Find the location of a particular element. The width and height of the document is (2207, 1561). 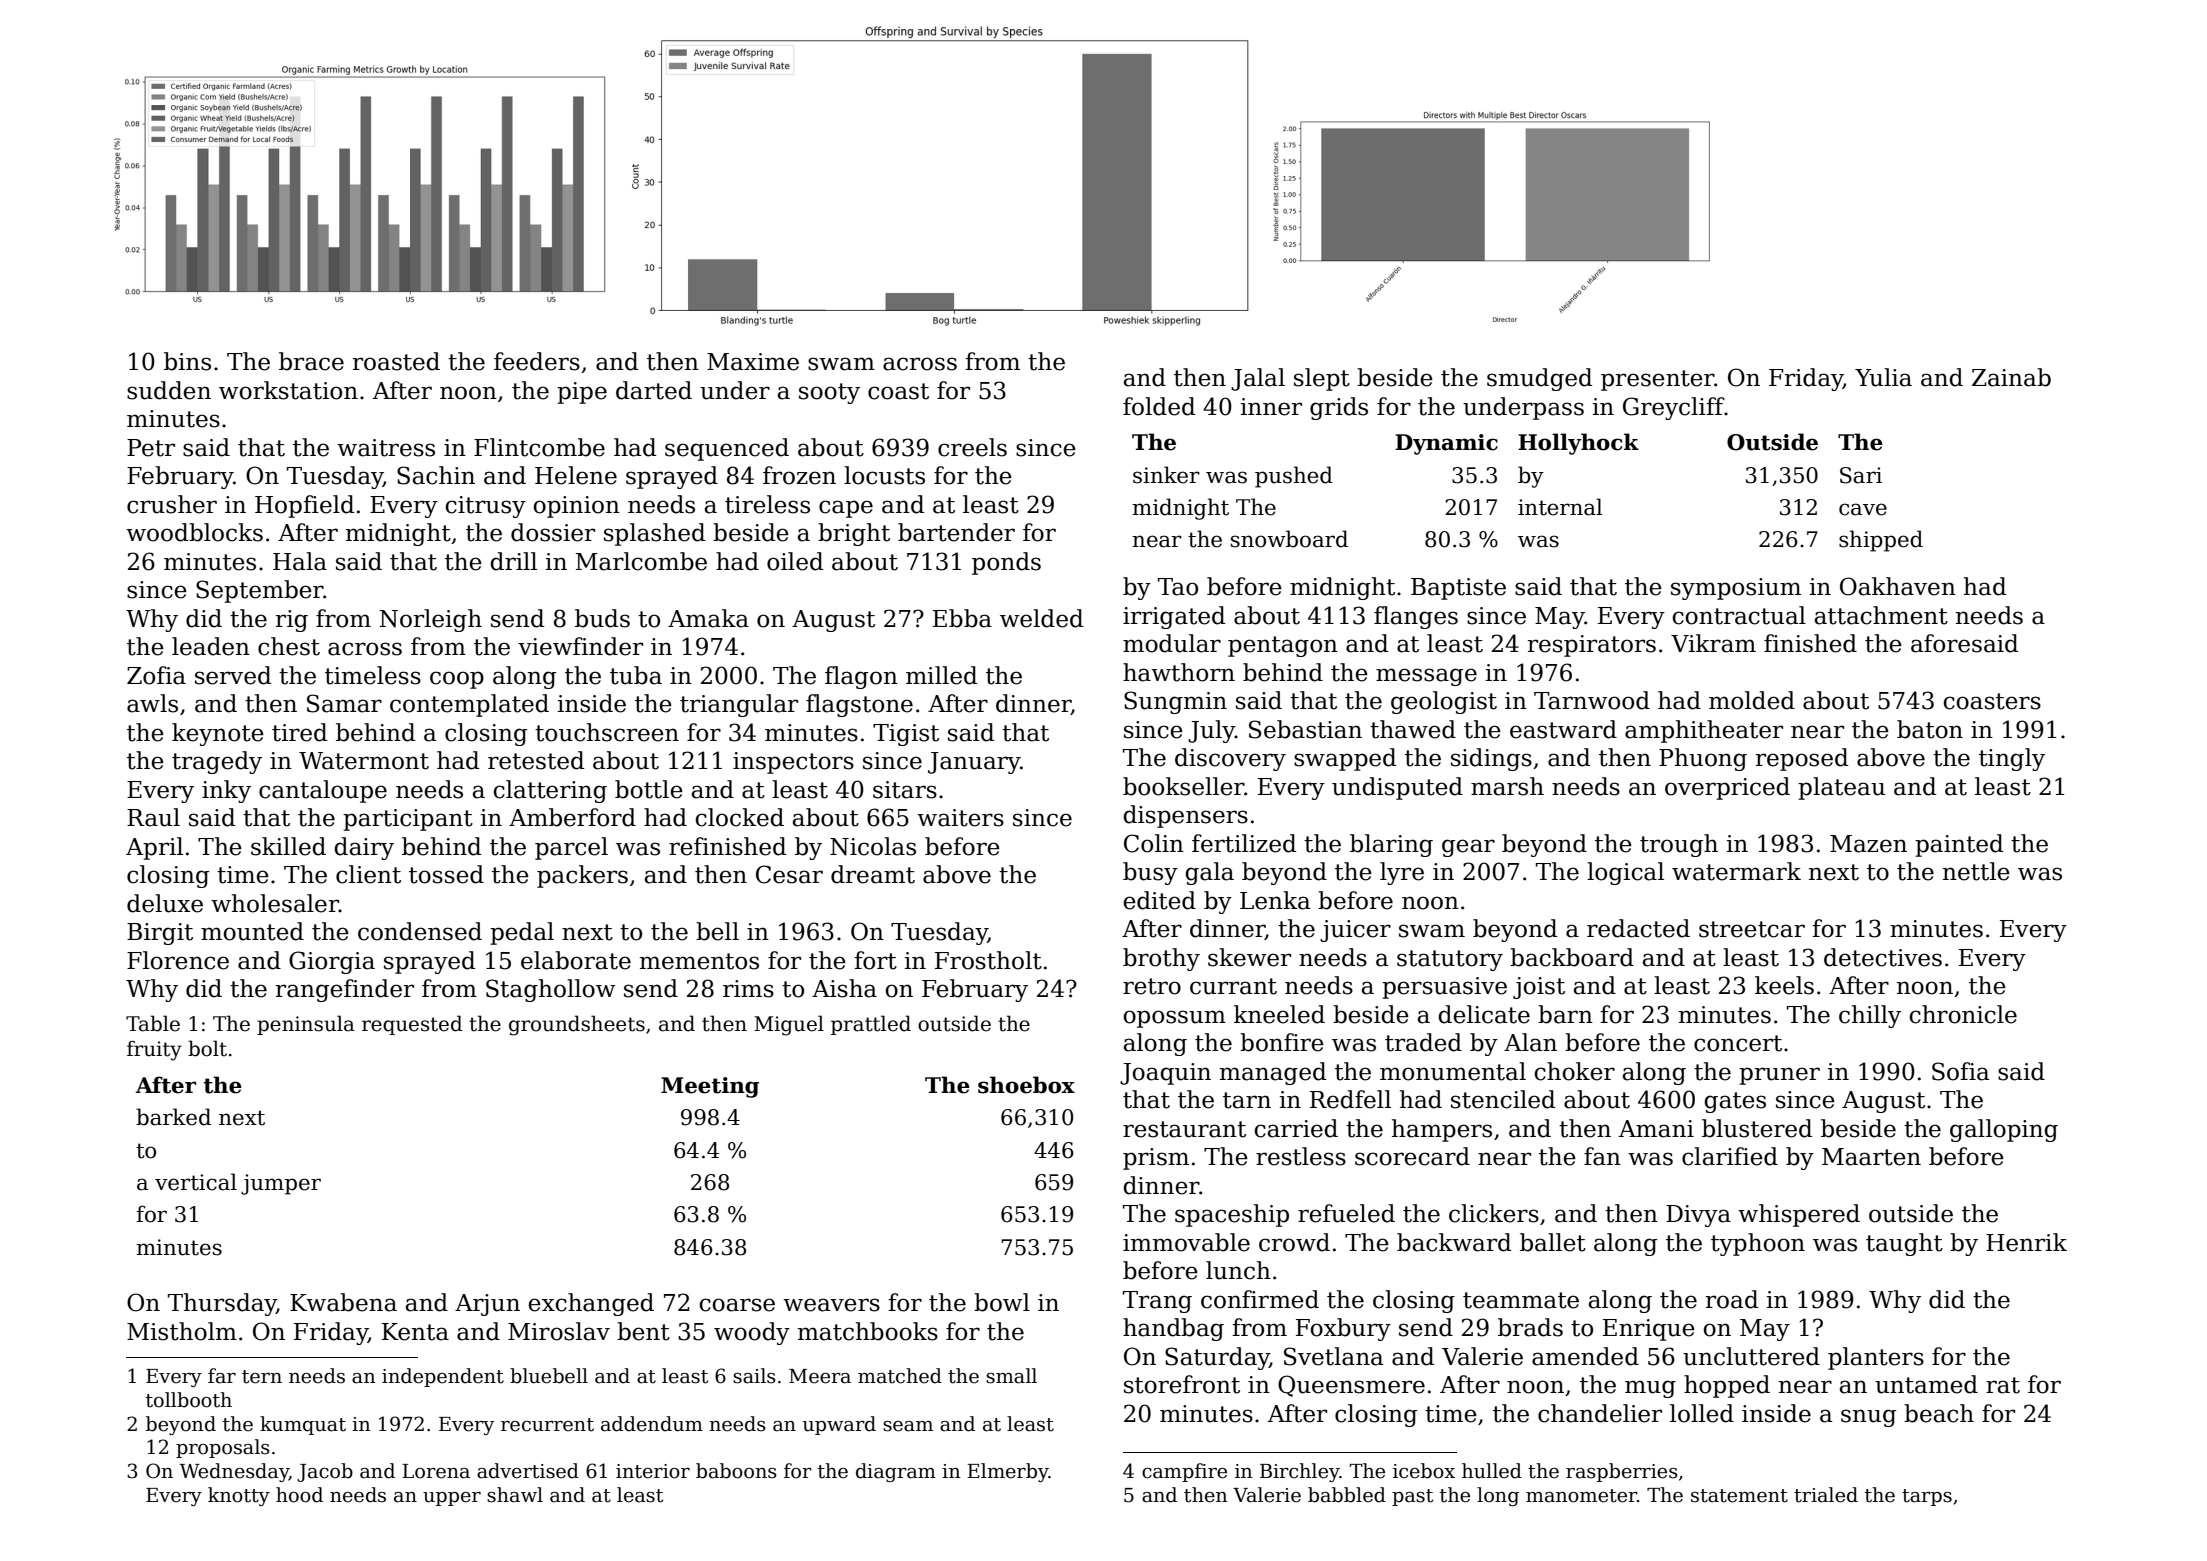

tarps is located at coordinates (1927, 1497).
